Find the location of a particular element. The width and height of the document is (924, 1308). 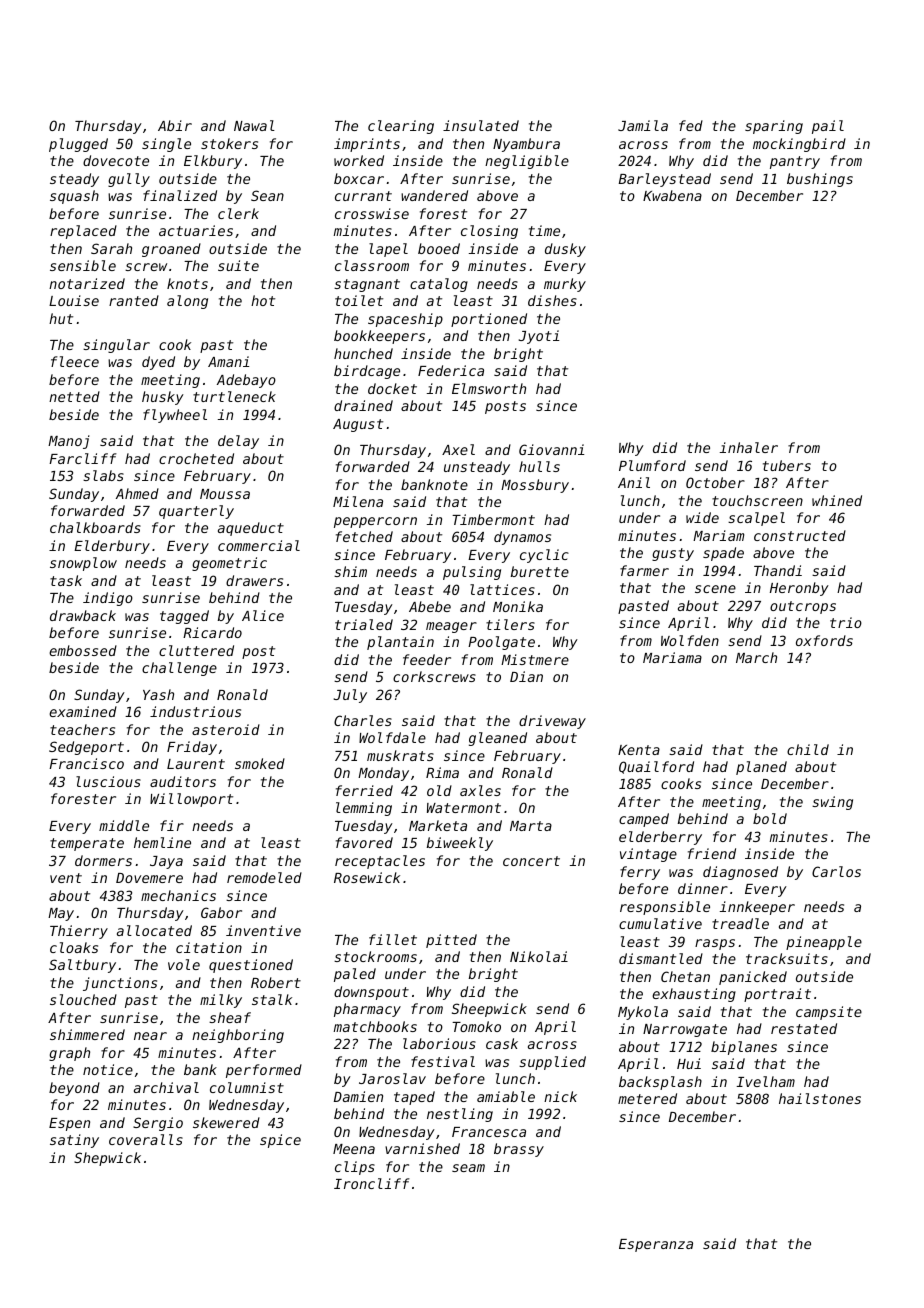

insulated is located at coordinates (481, 125).
